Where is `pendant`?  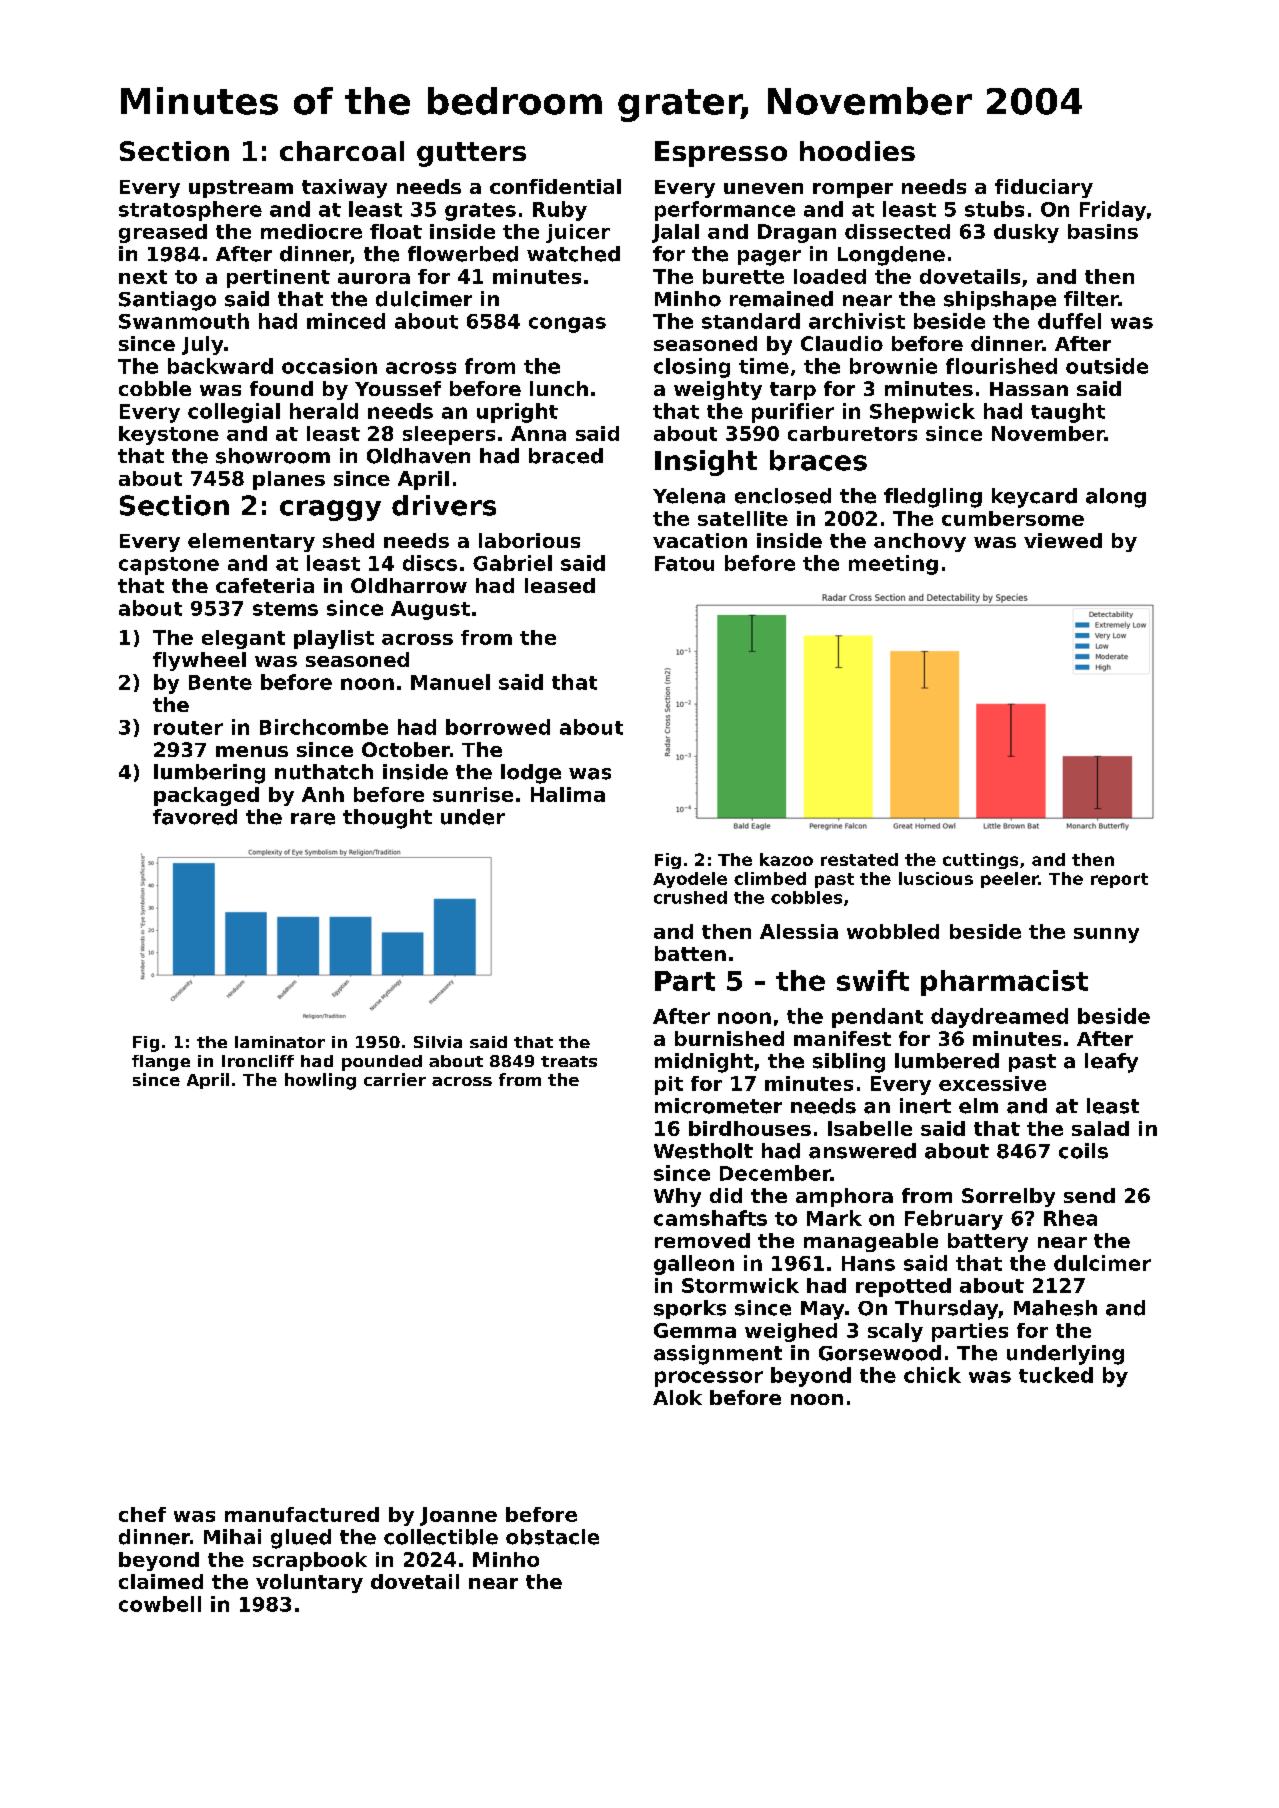 pendant is located at coordinates (877, 1018).
